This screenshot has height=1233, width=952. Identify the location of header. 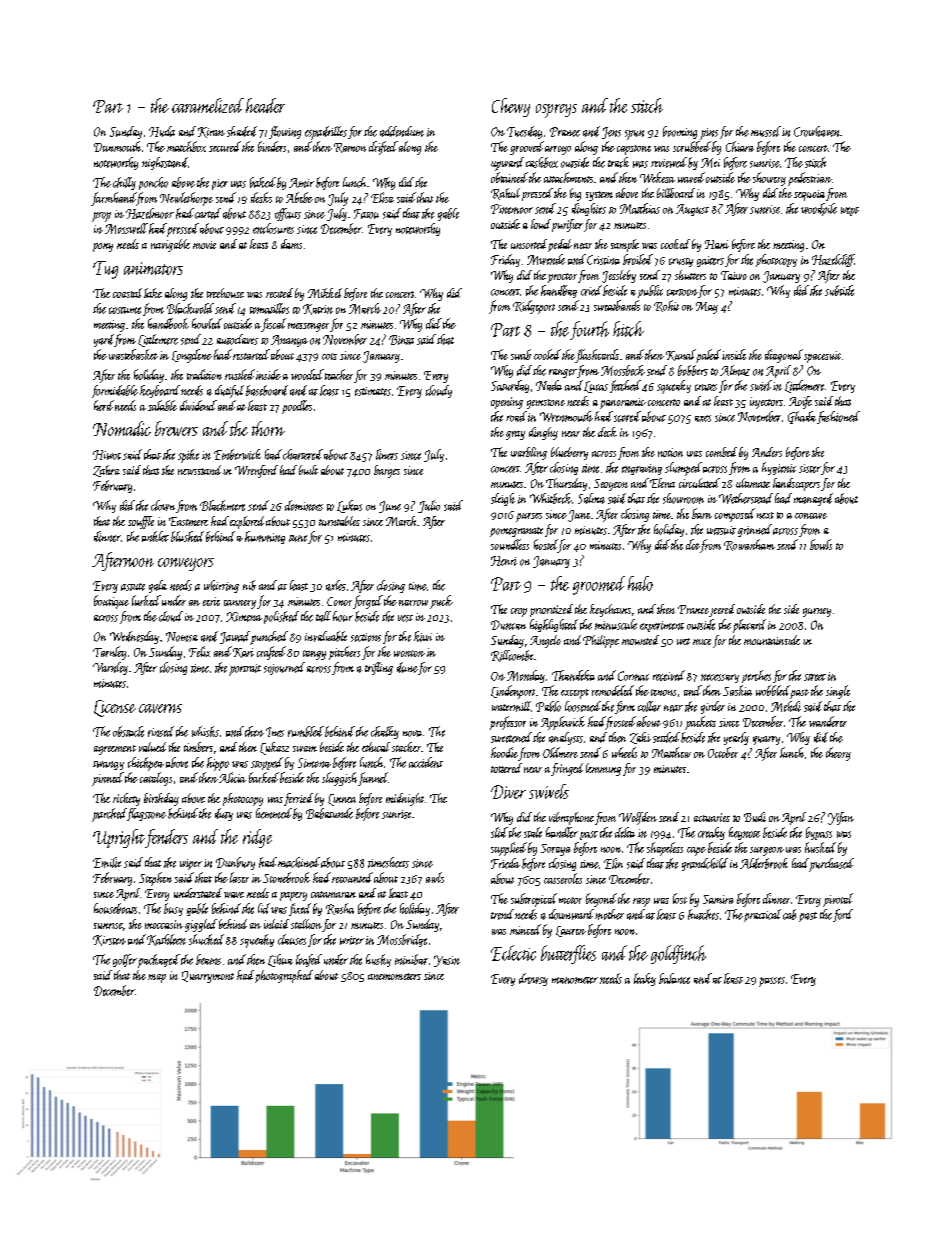
(265, 105).
